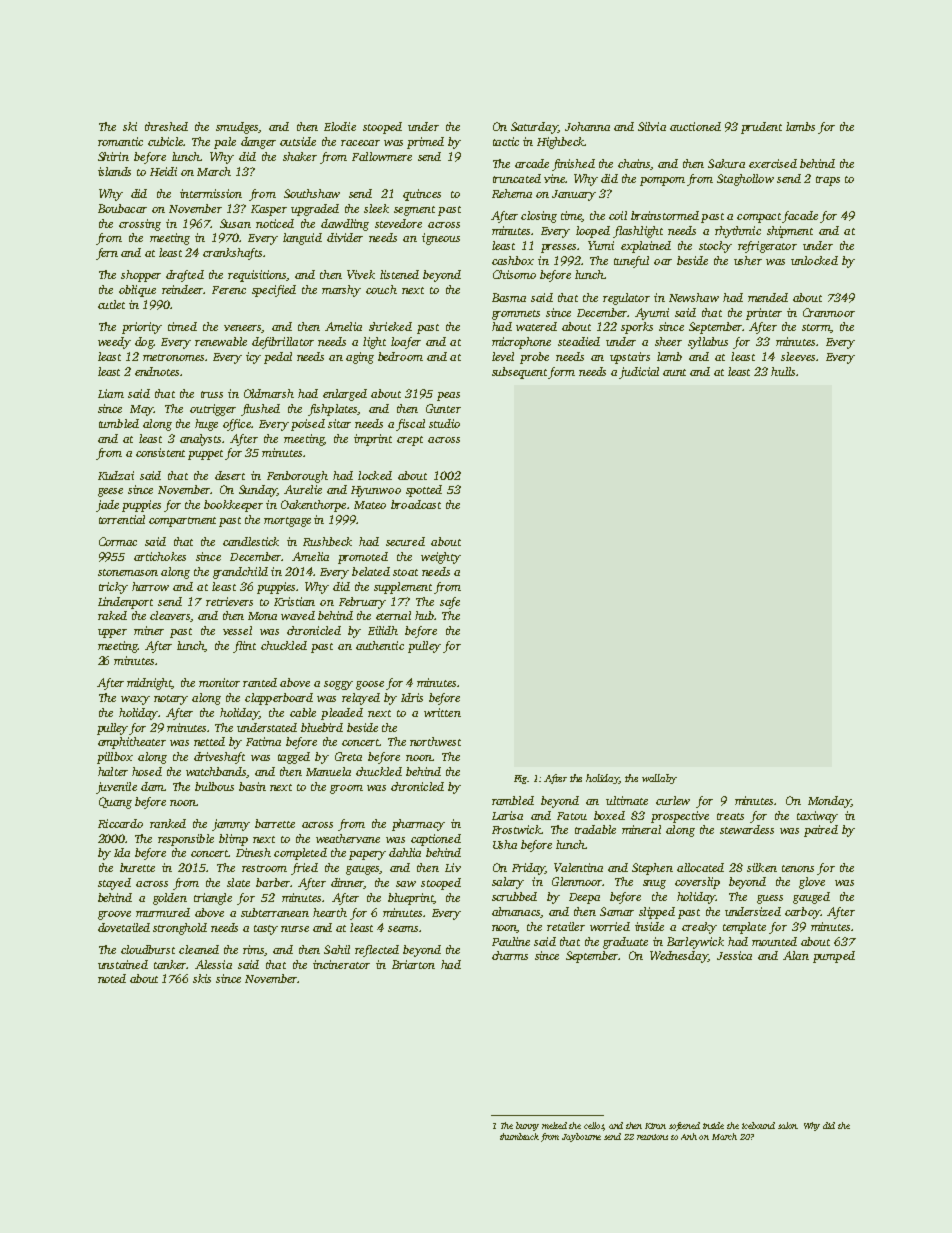 This image has width=952, height=1233. I want to click on thumbtack, so click(519, 1136).
